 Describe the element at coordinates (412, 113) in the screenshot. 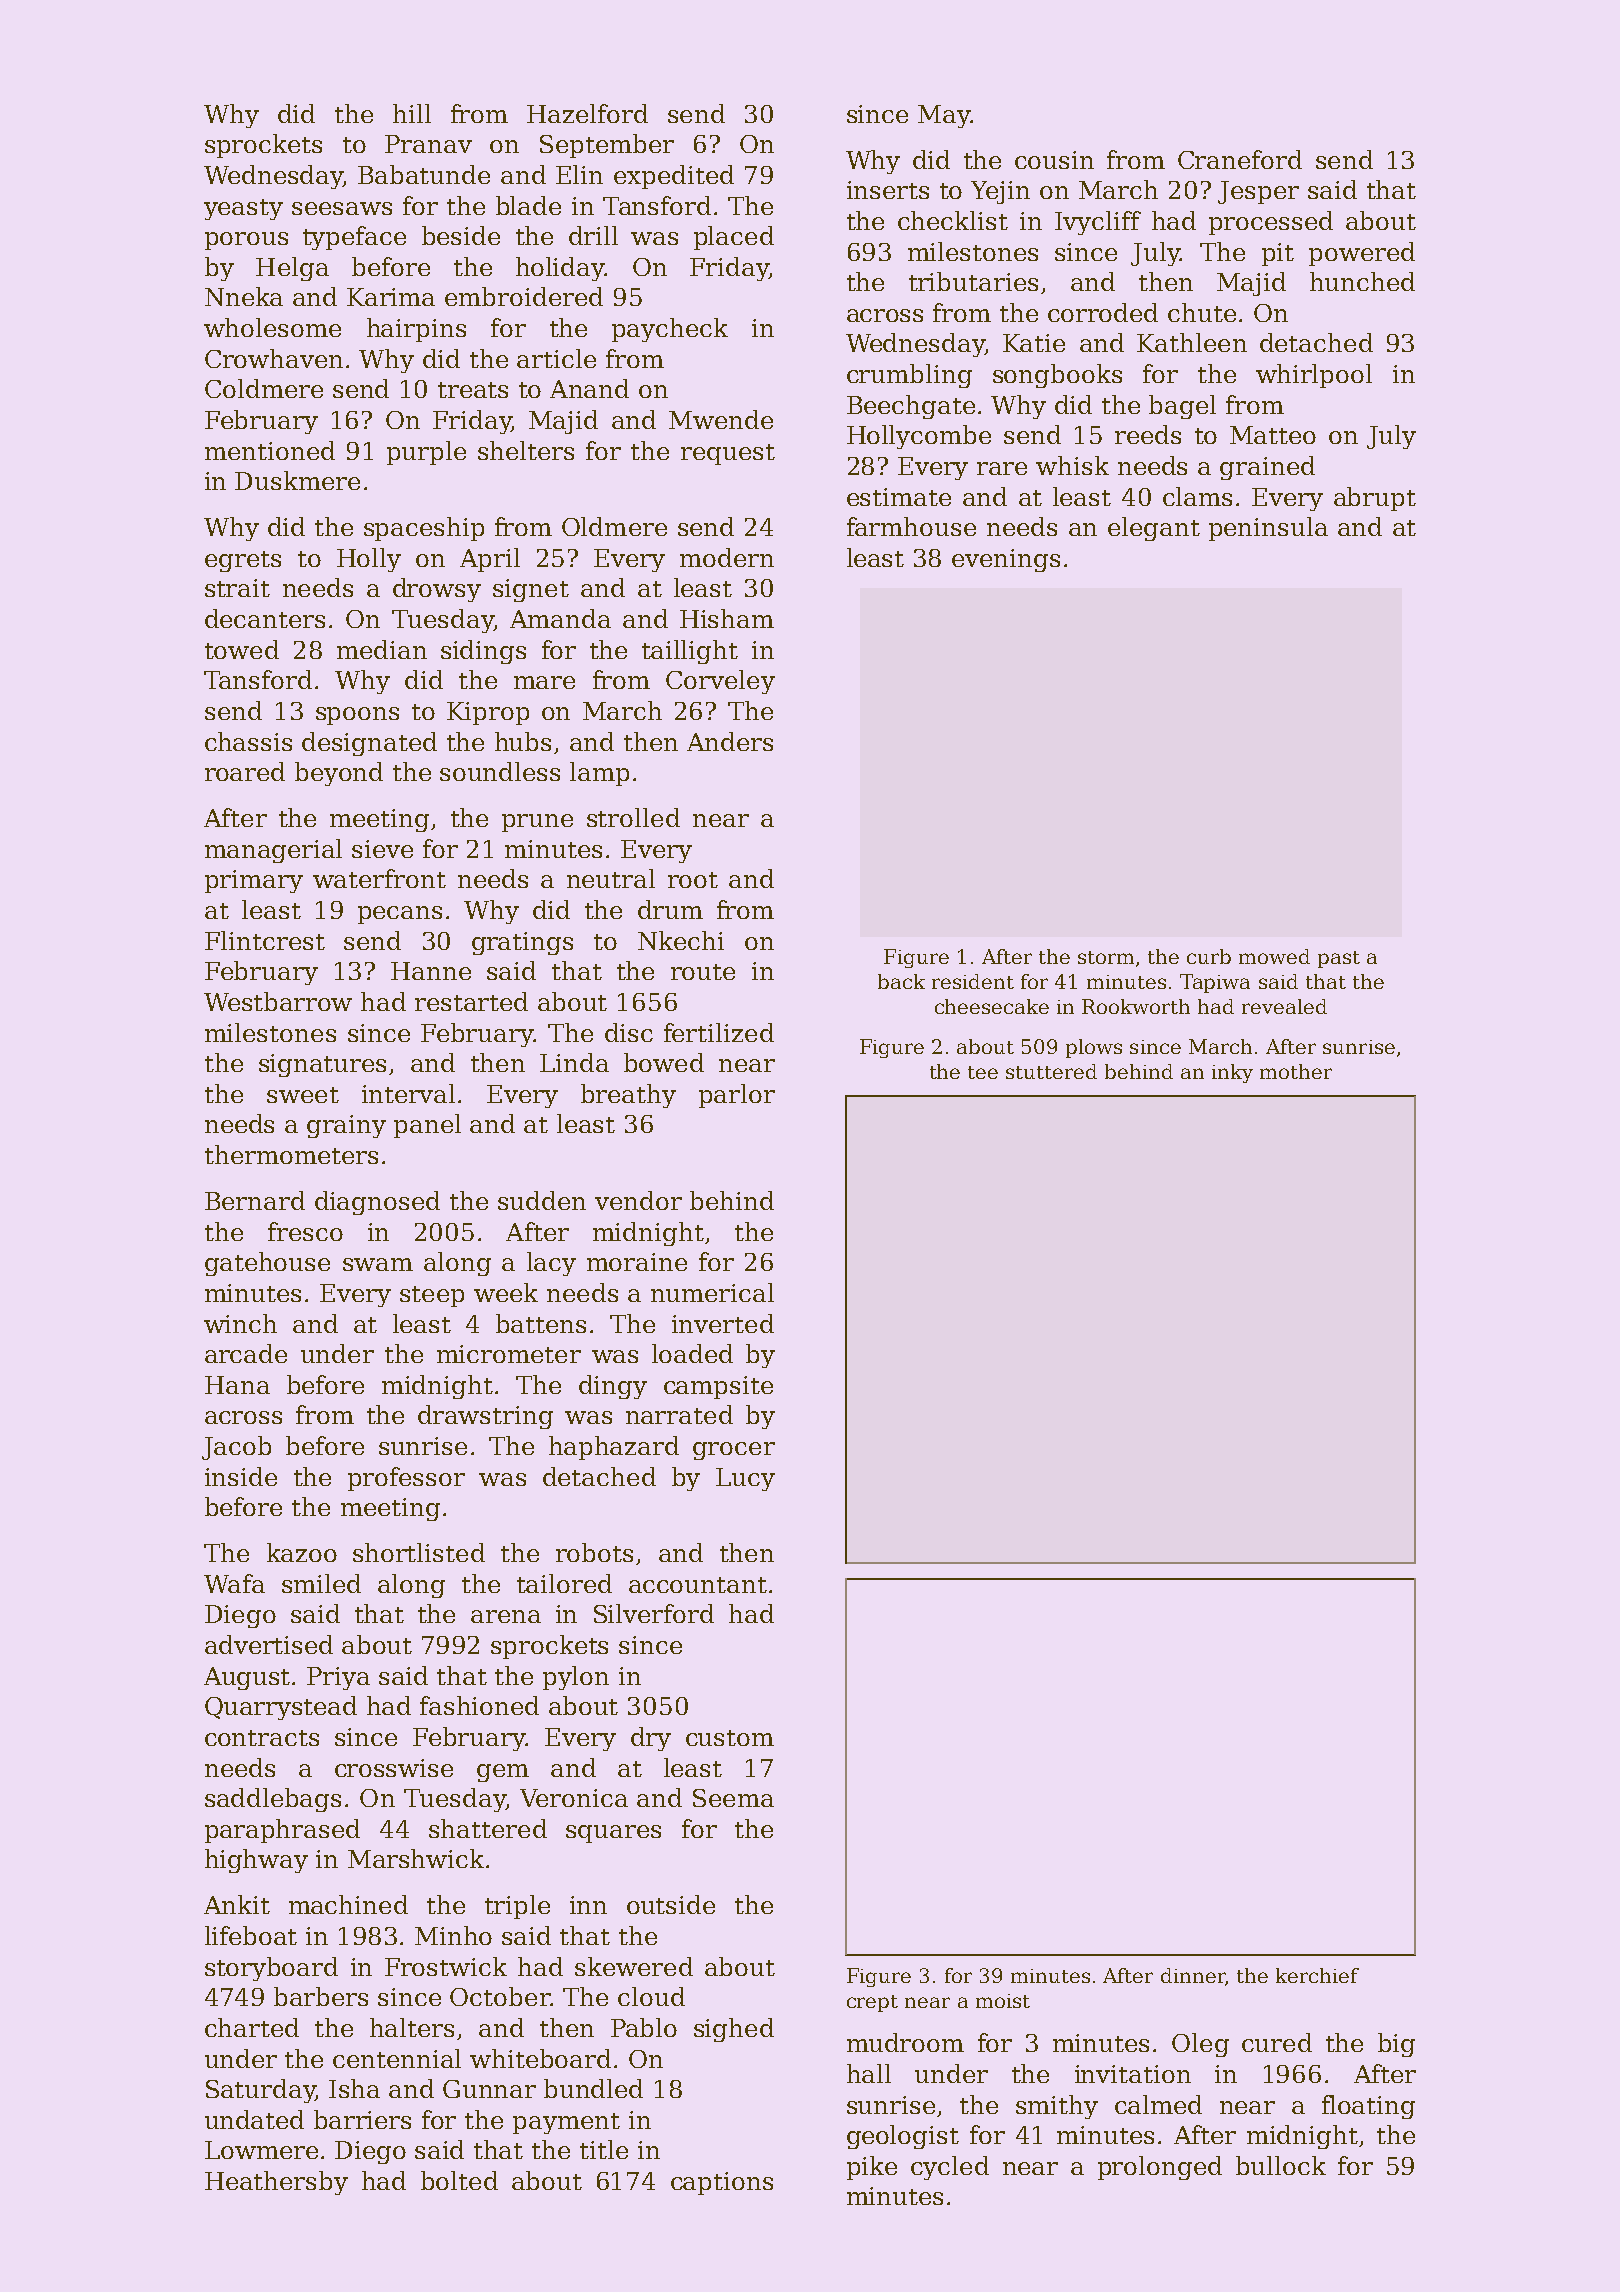

I see `hill` at that location.
